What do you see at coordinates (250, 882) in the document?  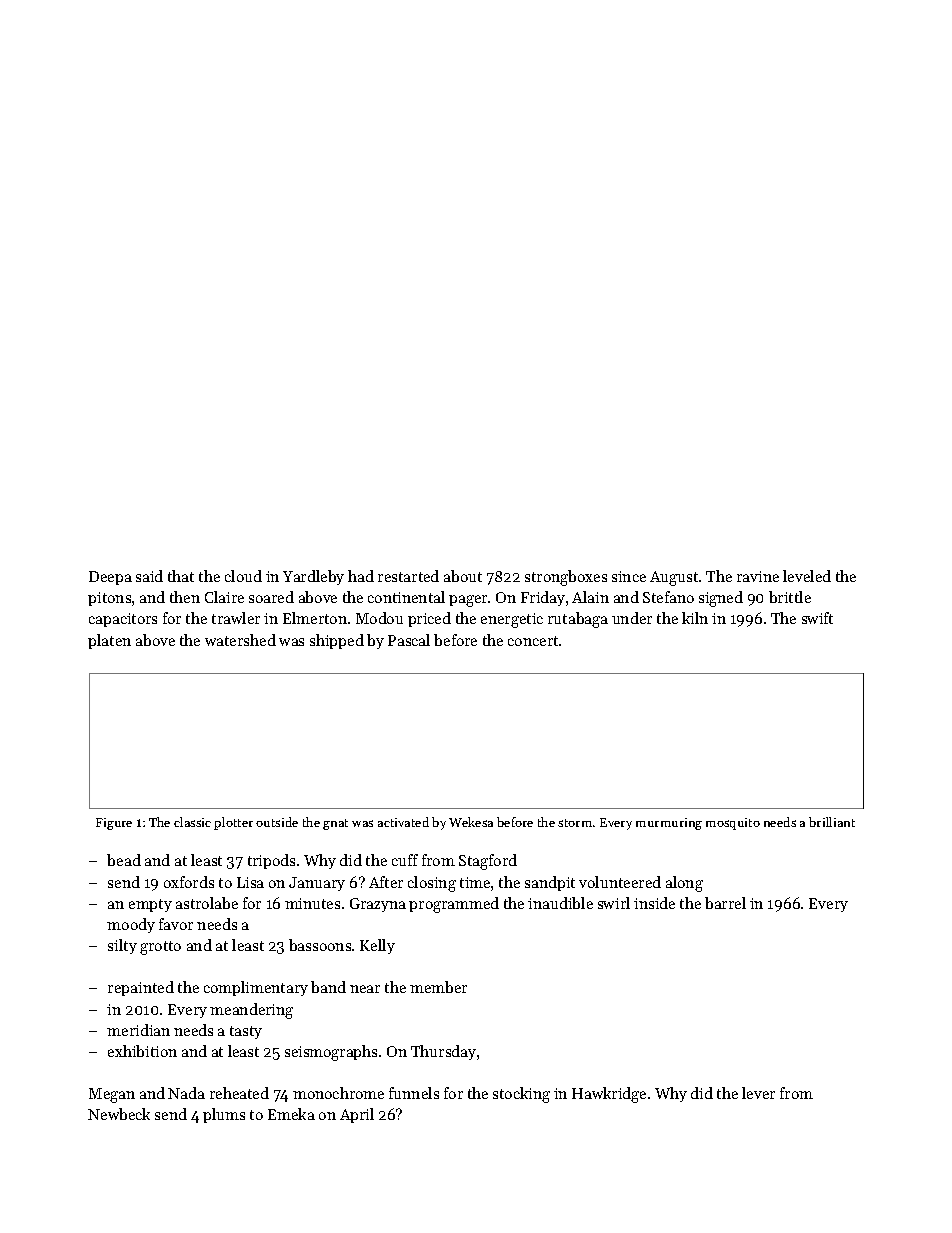 I see `Lisa` at bounding box center [250, 882].
